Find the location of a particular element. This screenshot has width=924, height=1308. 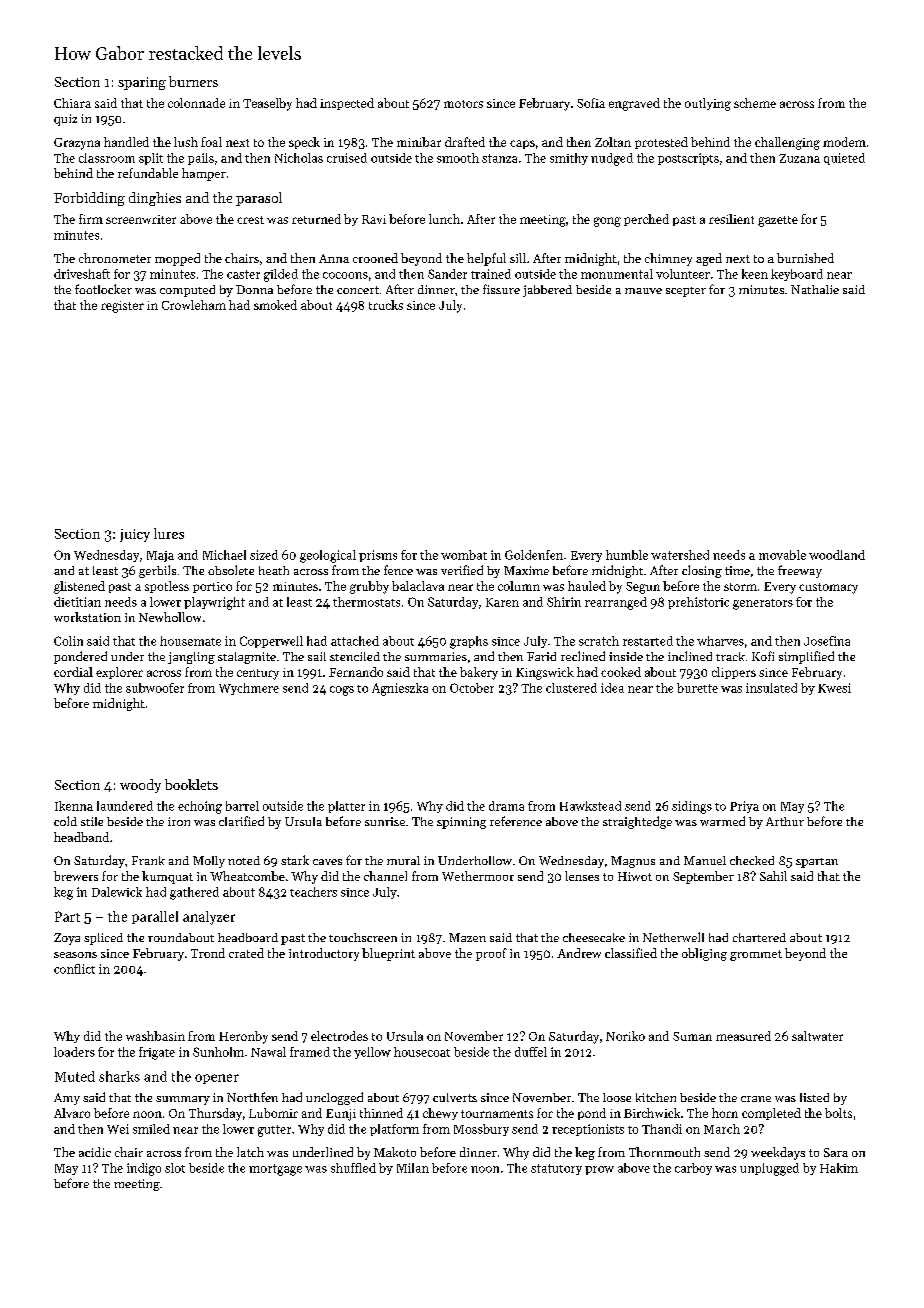

jabbered is located at coordinates (547, 291).
